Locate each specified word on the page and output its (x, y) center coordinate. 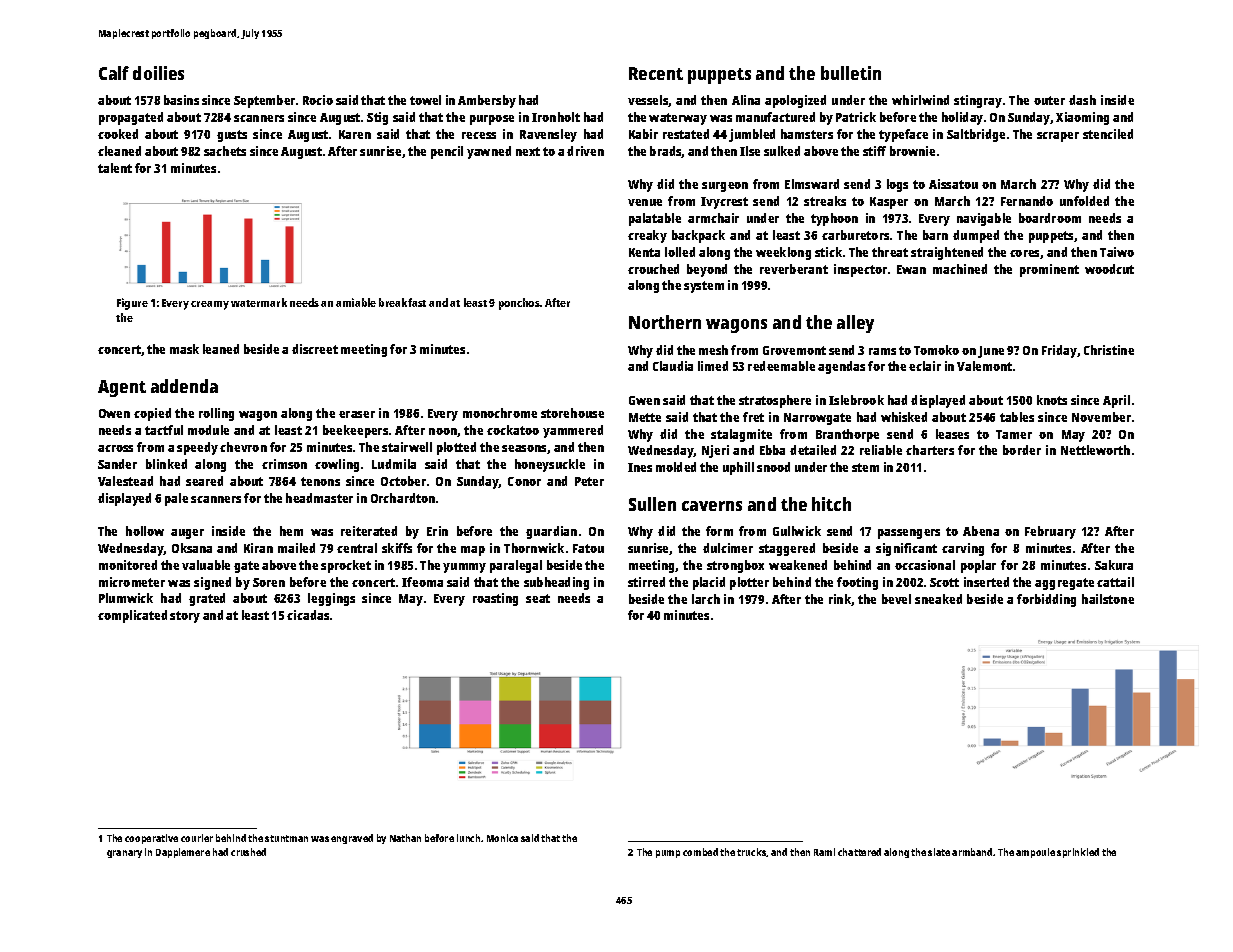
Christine (1109, 350)
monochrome (500, 413)
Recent (656, 73)
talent (115, 168)
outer (1049, 100)
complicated (132, 616)
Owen (114, 413)
